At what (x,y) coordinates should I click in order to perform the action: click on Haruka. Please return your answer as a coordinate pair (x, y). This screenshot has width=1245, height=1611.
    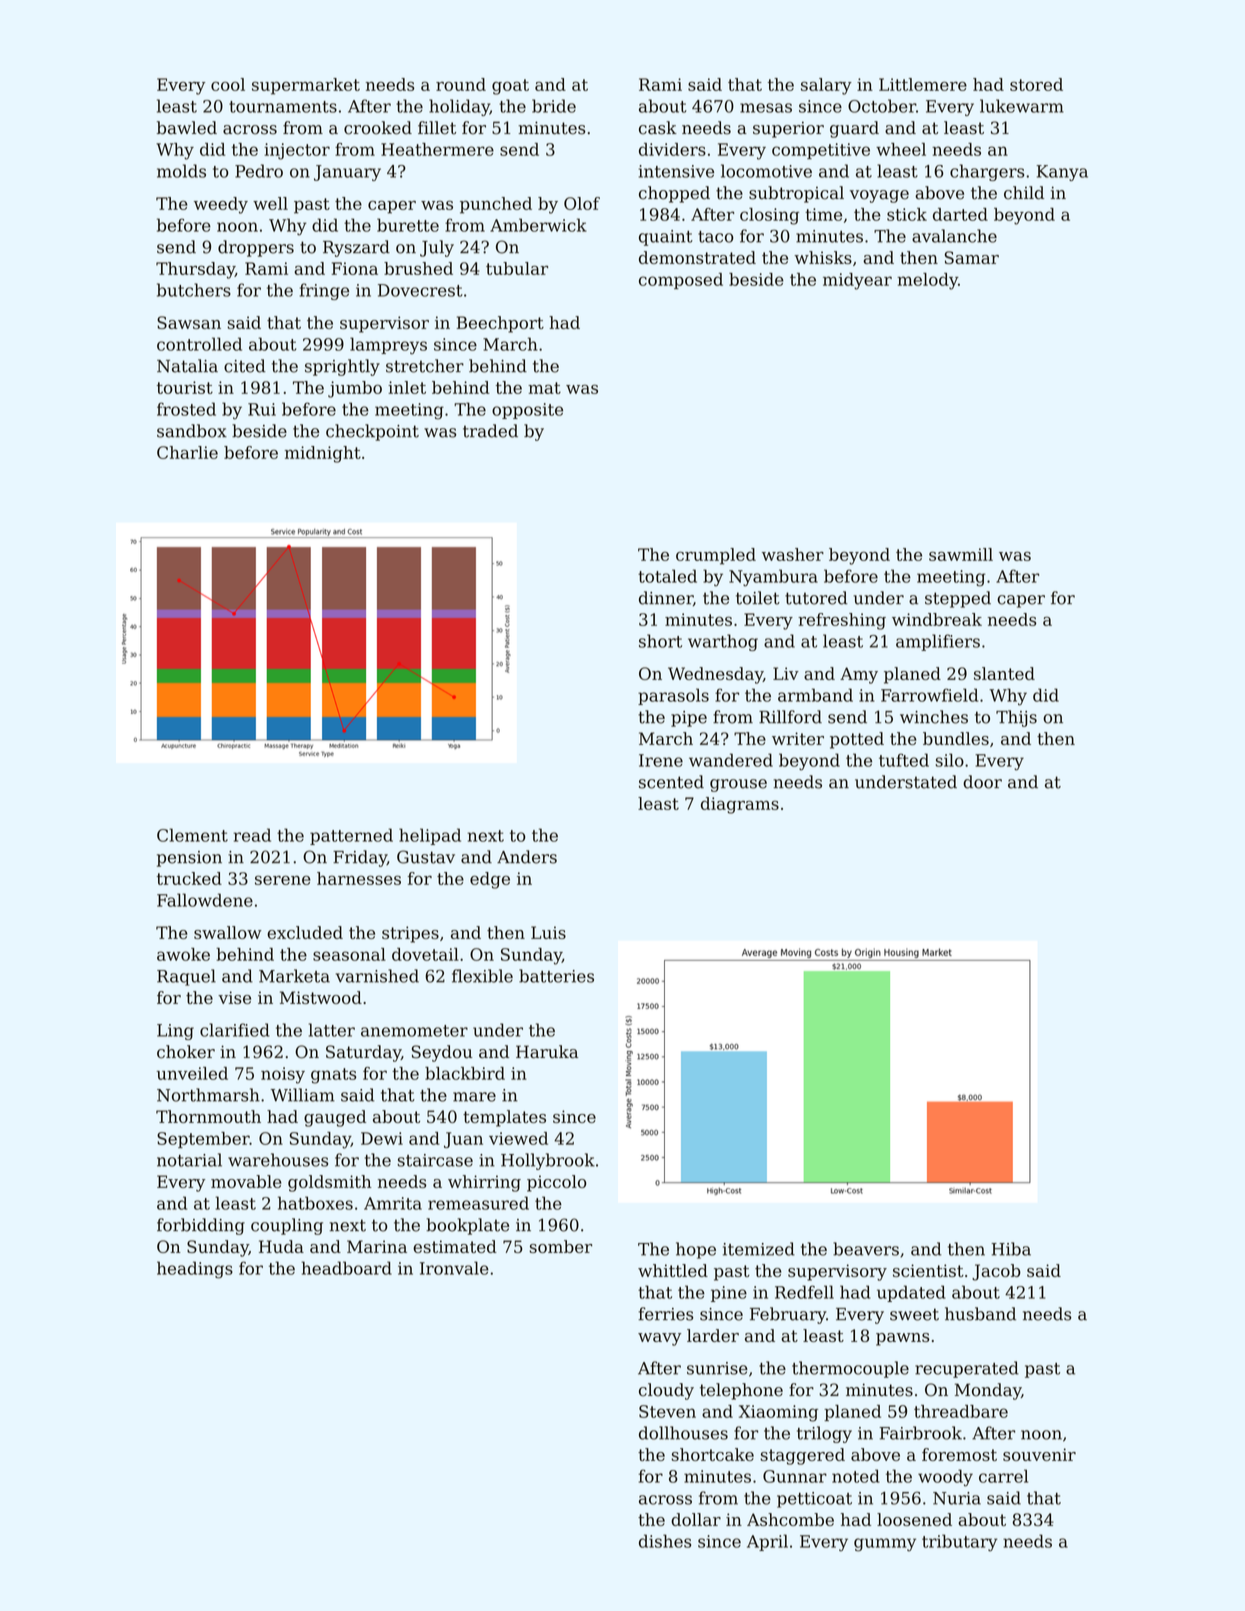
    Looking at the image, I should click on (547, 1052).
